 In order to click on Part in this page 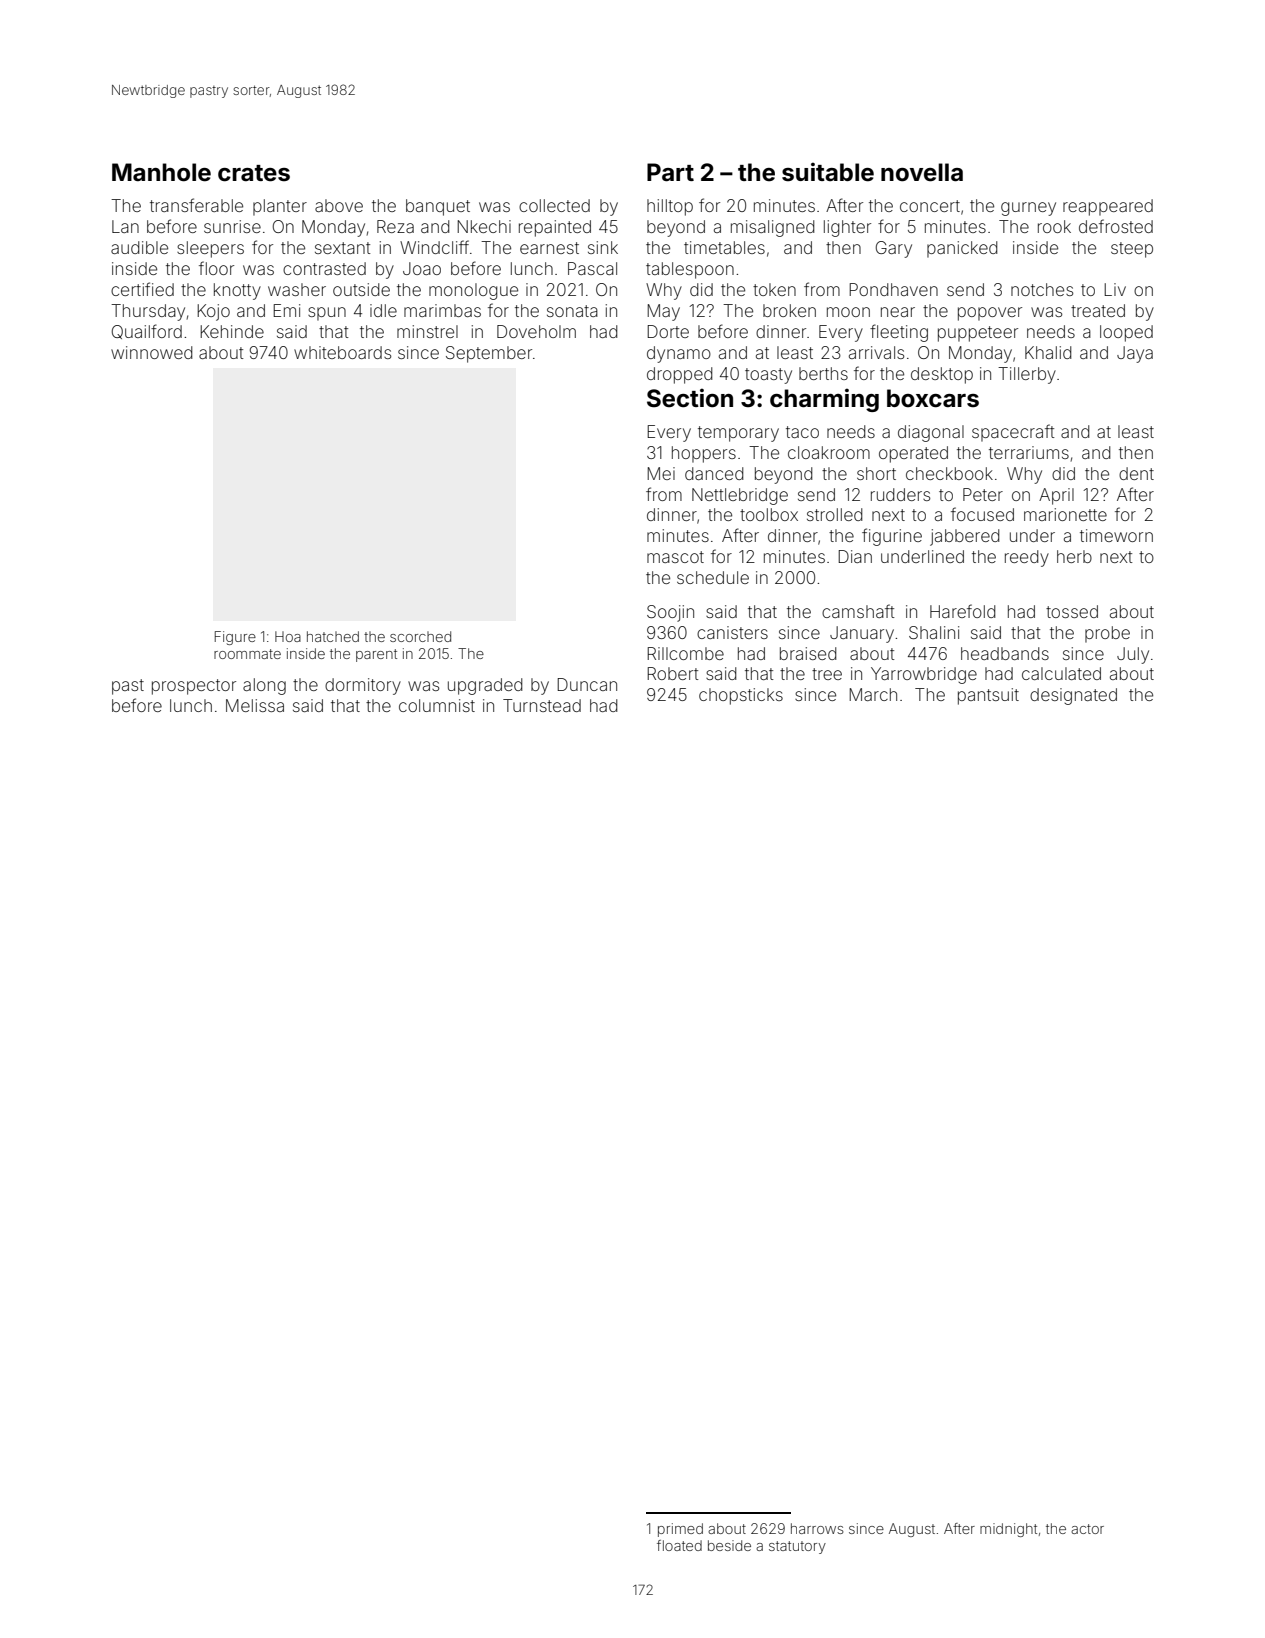, I will do `click(670, 172)`.
